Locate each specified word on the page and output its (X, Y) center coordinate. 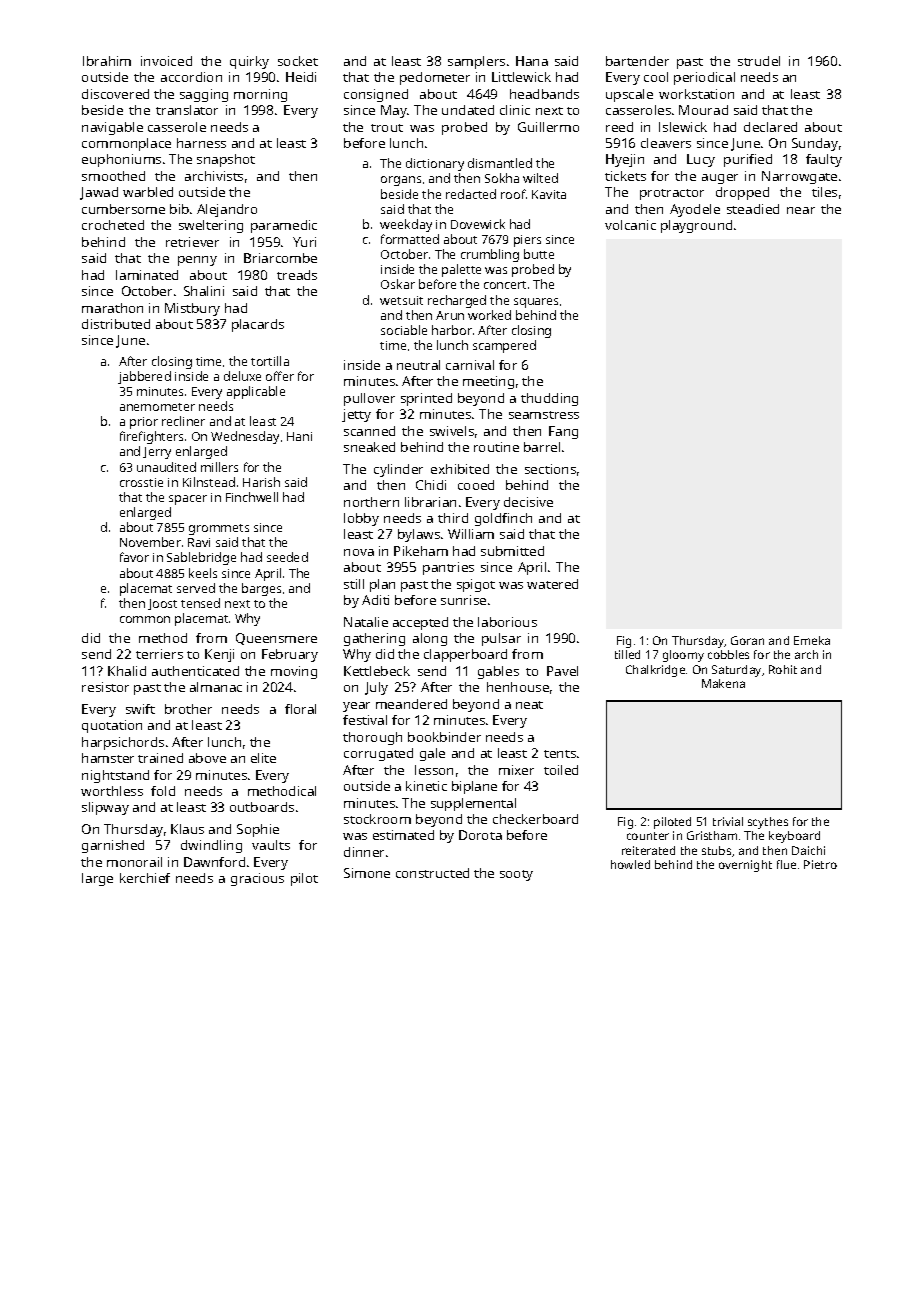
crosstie (141, 482)
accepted (420, 623)
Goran (747, 640)
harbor (452, 330)
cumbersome (123, 209)
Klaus (187, 829)
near (801, 210)
